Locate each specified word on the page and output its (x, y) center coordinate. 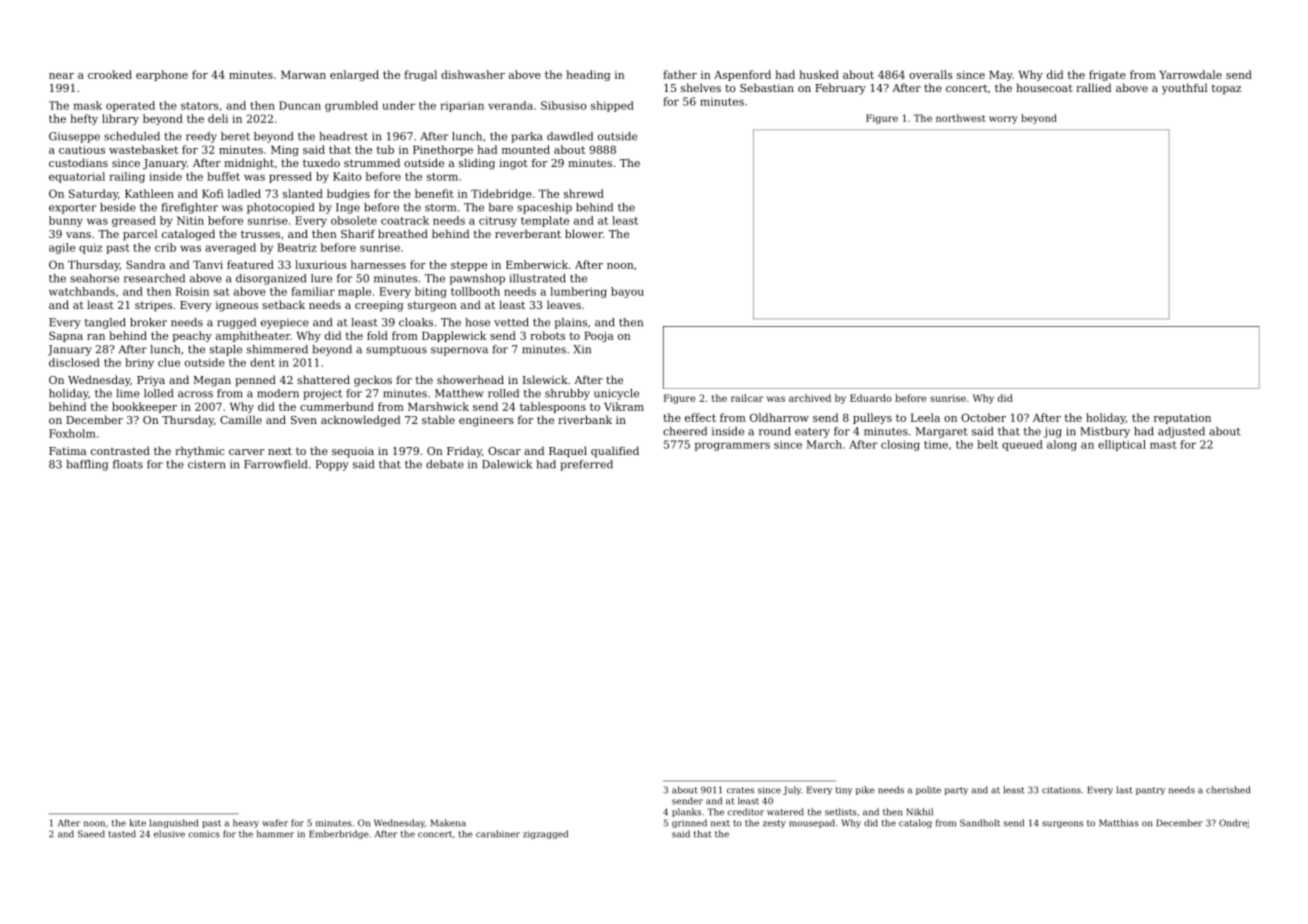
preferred (586, 465)
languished (173, 823)
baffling (87, 465)
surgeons (1062, 824)
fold (377, 335)
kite (137, 823)
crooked (110, 74)
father (680, 74)
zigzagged (545, 834)
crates (740, 790)
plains (571, 323)
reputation (1182, 419)
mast (1163, 445)
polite (928, 790)
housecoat (1044, 87)
